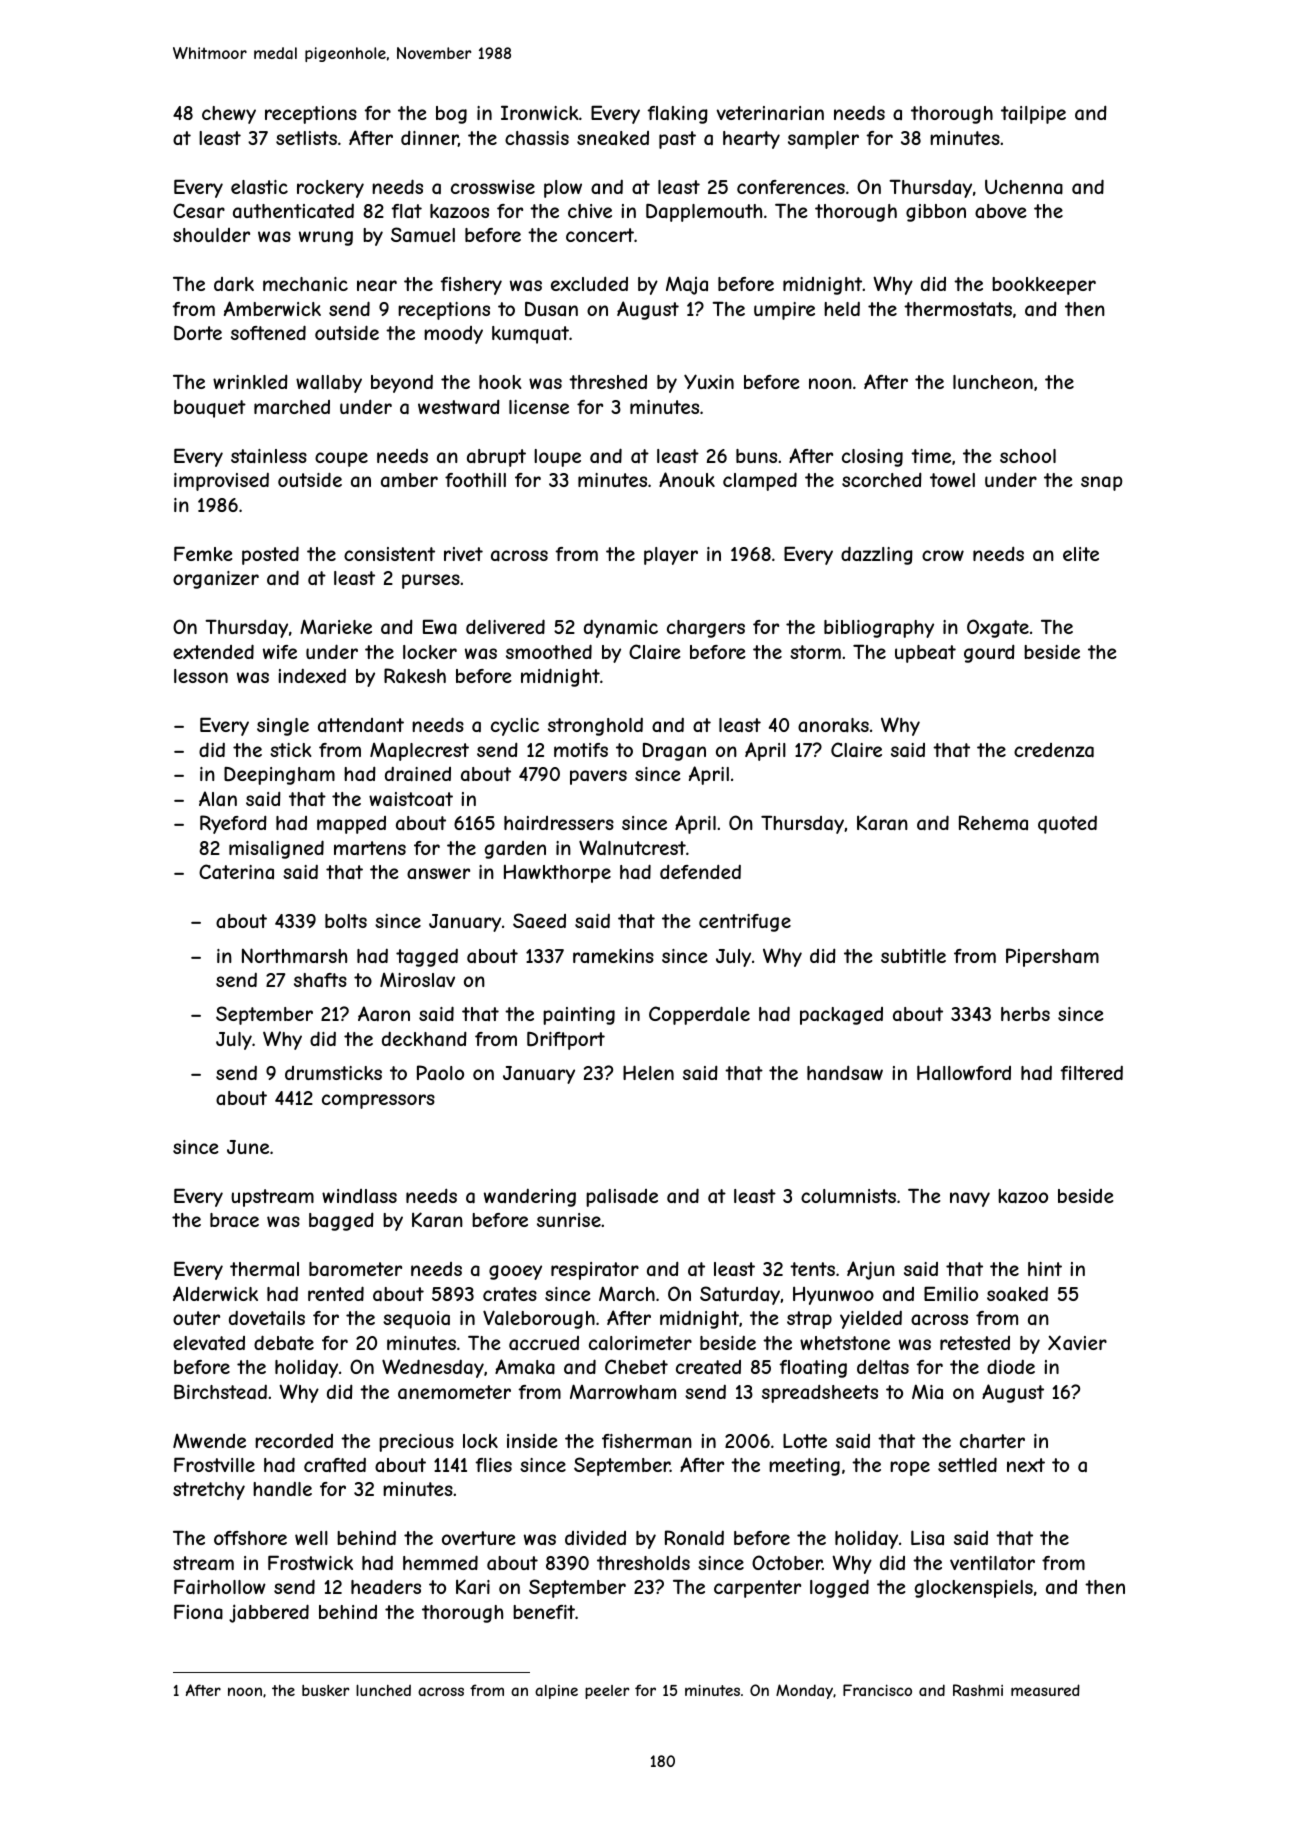  What do you see at coordinates (282, 1489) in the screenshot?
I see `handle` at bounding box center [282, 1489].
